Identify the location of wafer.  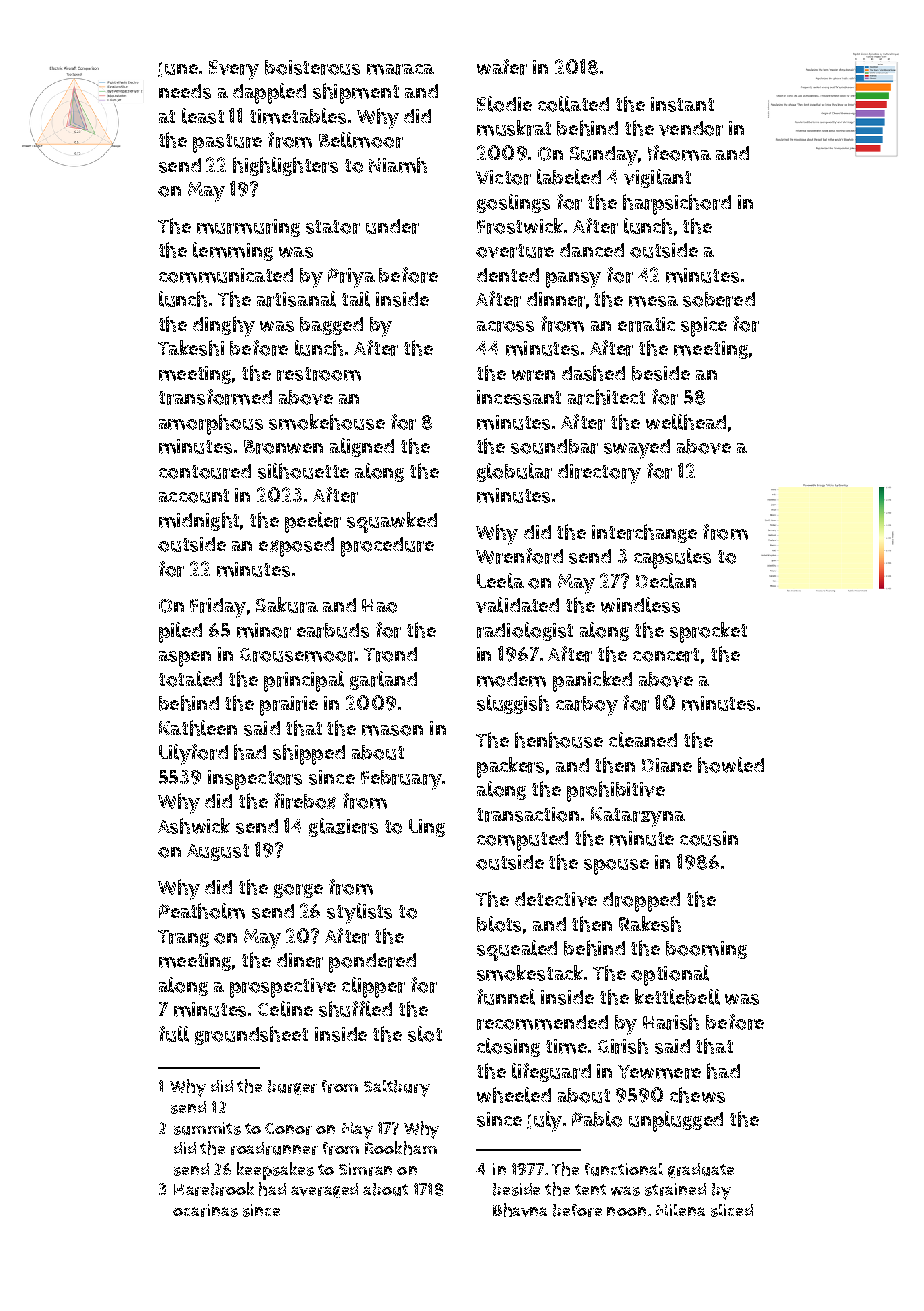
(502, 67).
